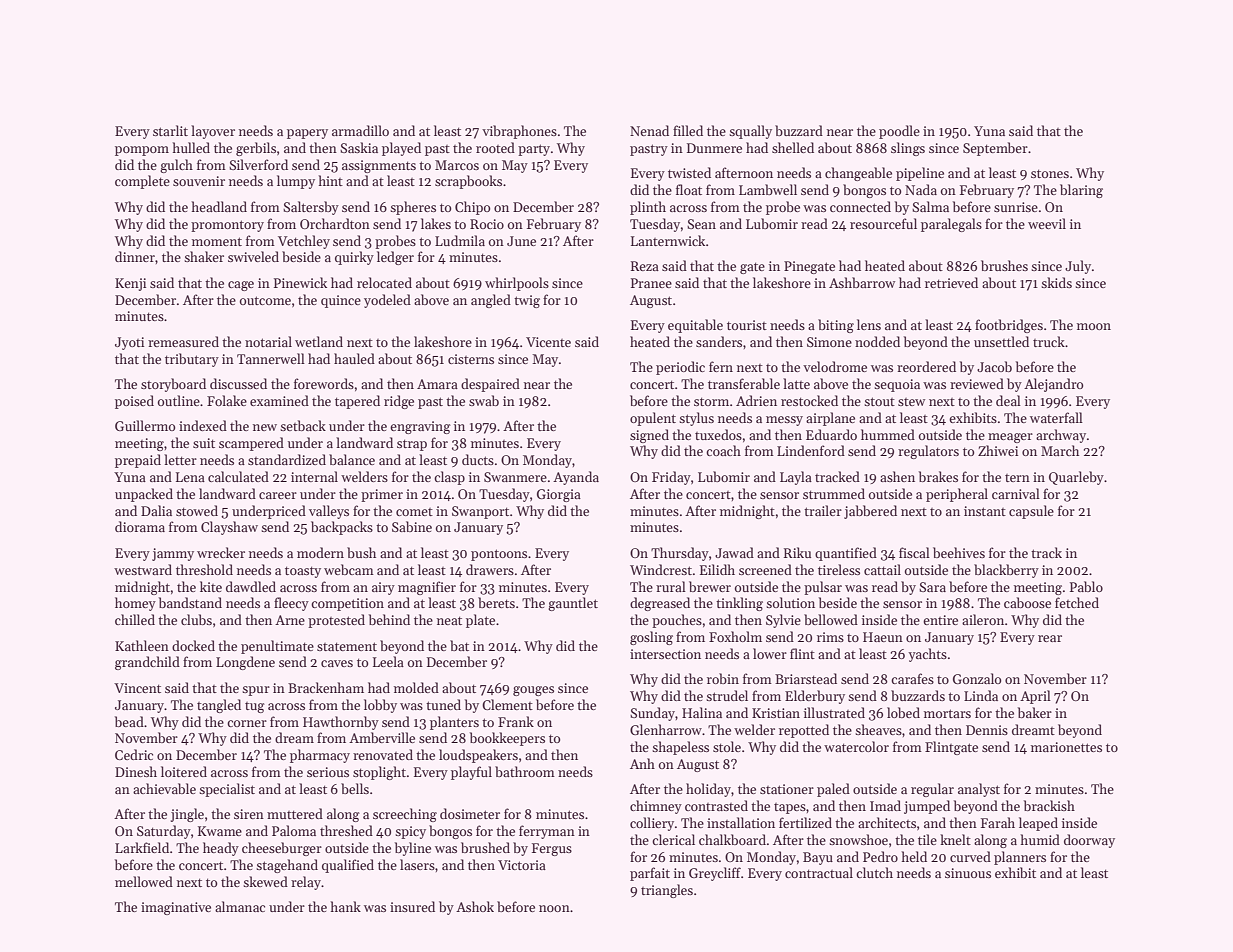 This document has width=1233, height=952. Describe the element at coordinates (170, 130) in the document. I see `starlit` at that location.
